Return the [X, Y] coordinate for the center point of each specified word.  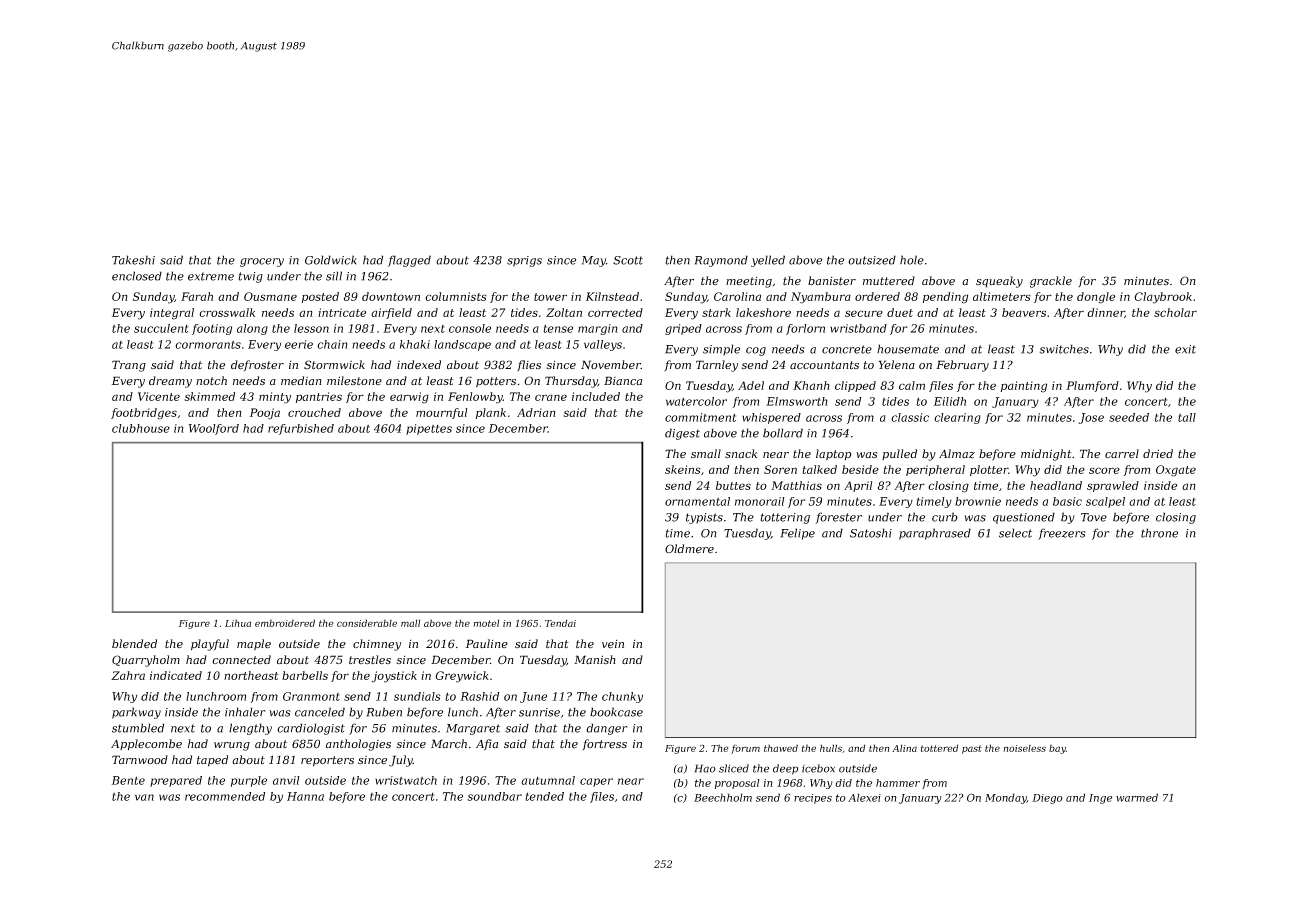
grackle [1051, 282]
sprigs [524, 261]
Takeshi [133, 260]
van [144, 797]
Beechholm [723, 797]
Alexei [864, 797]
